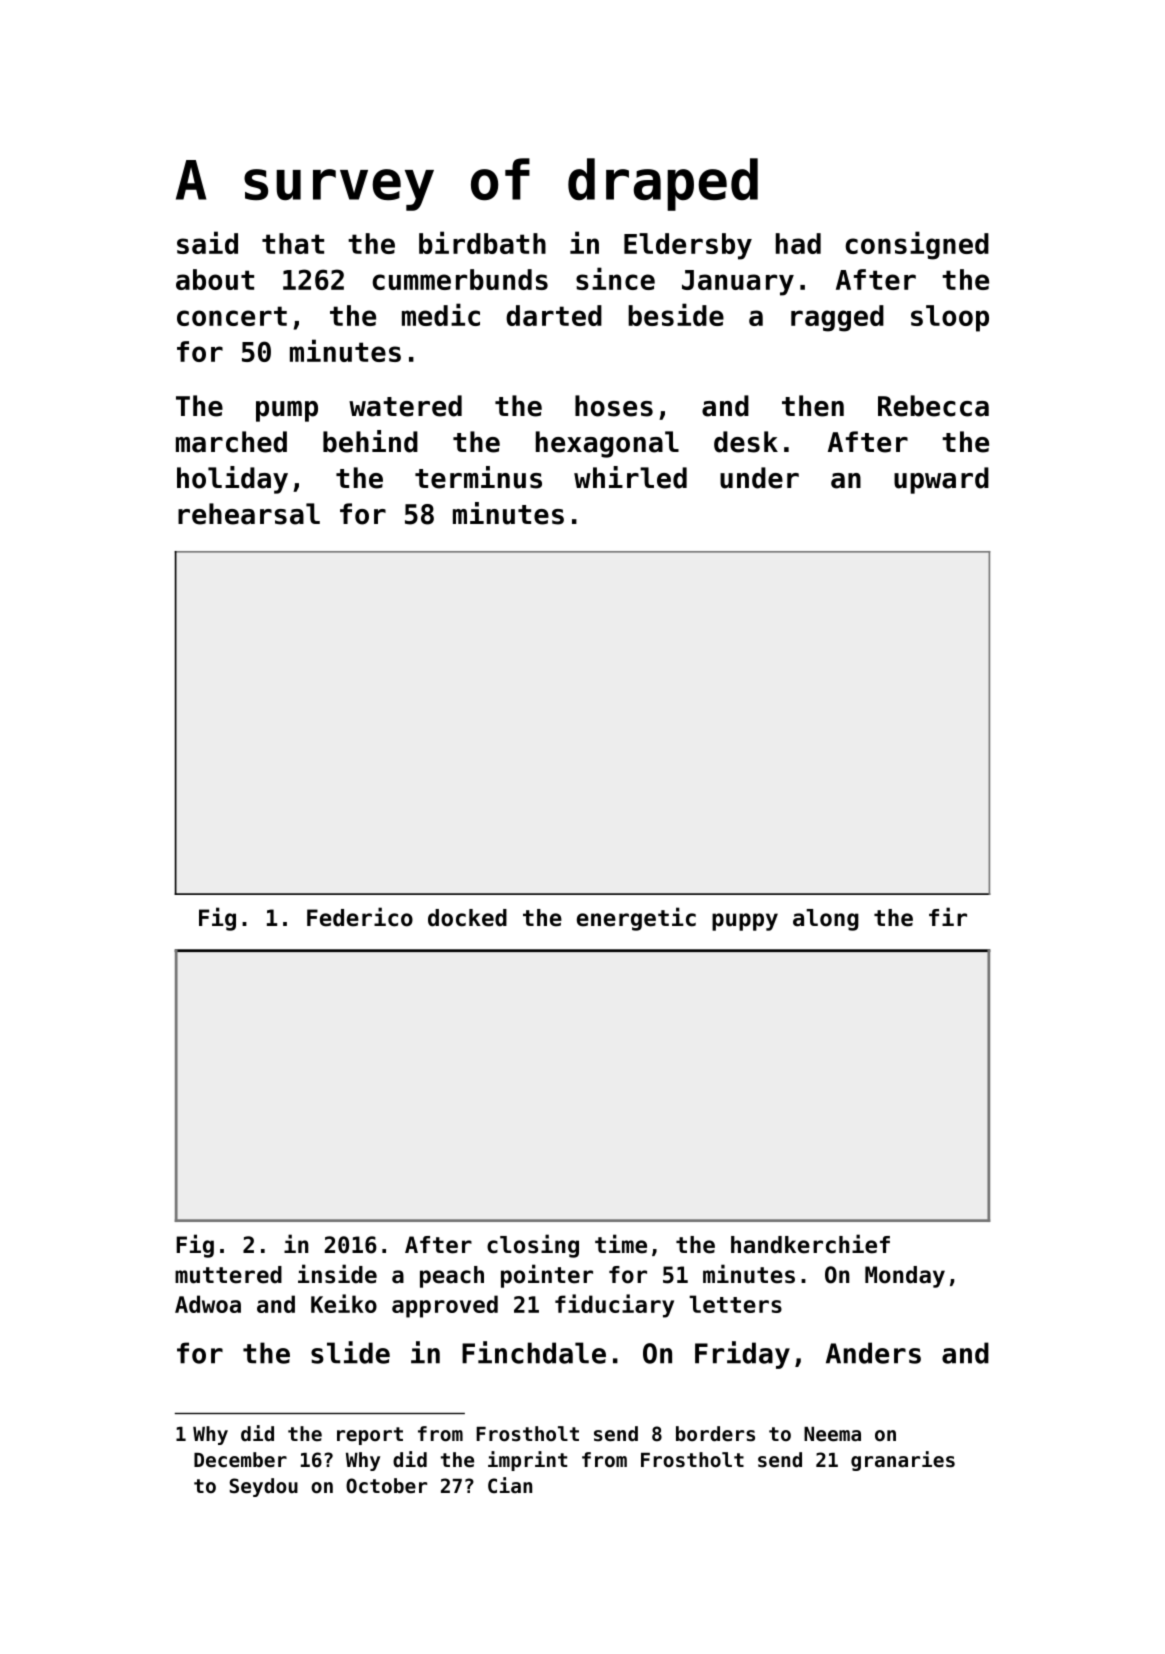 This screenshot has height=1654, width=1165. What do you see at coordinates (360, 917) in the screenshot?
I see `Federico` at bounding box center [360, 917].
